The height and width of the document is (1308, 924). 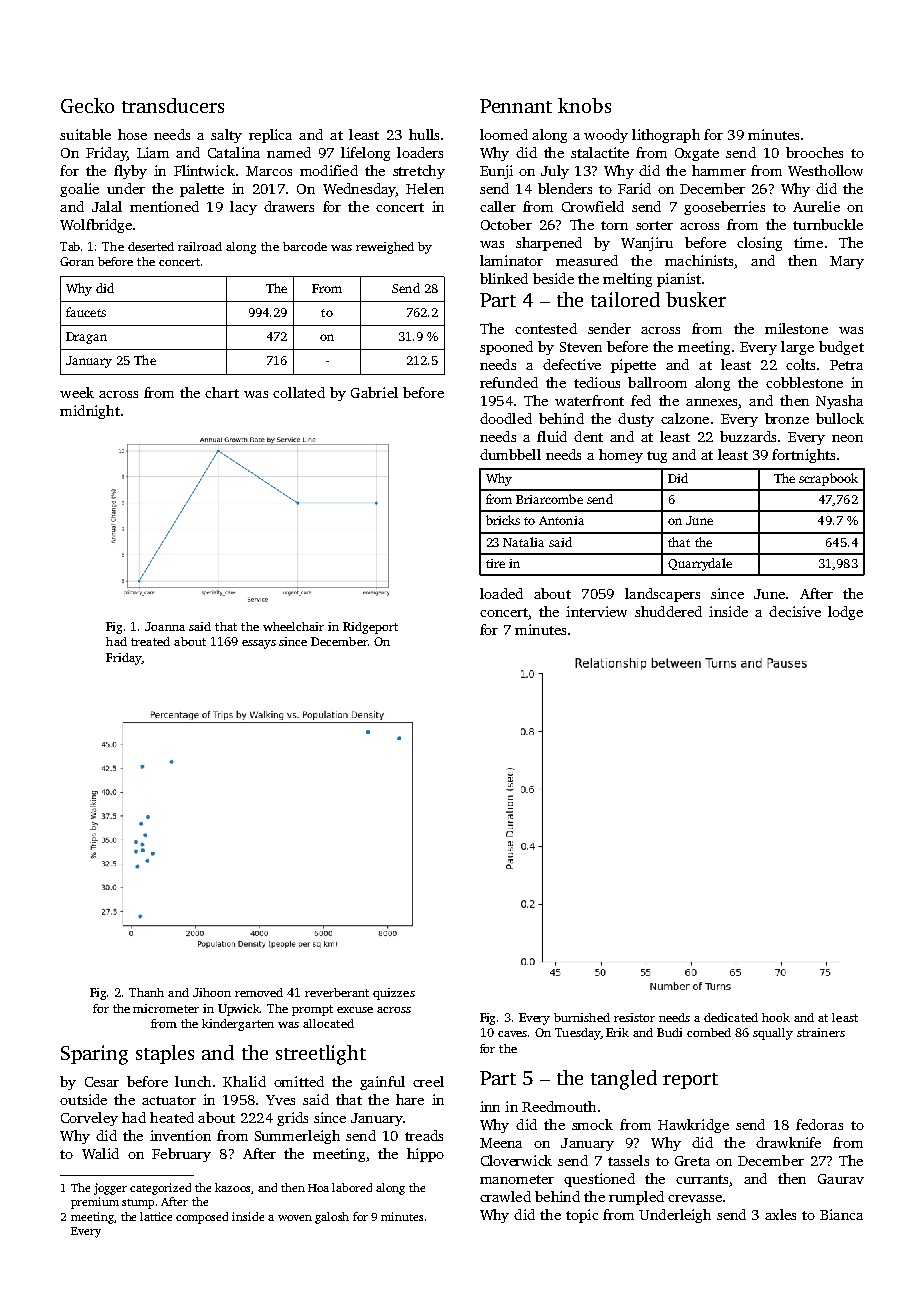 What do you see at coordinates (374, 392) in the document?
I see `Gabriel` at bounding box center [374, 392].
